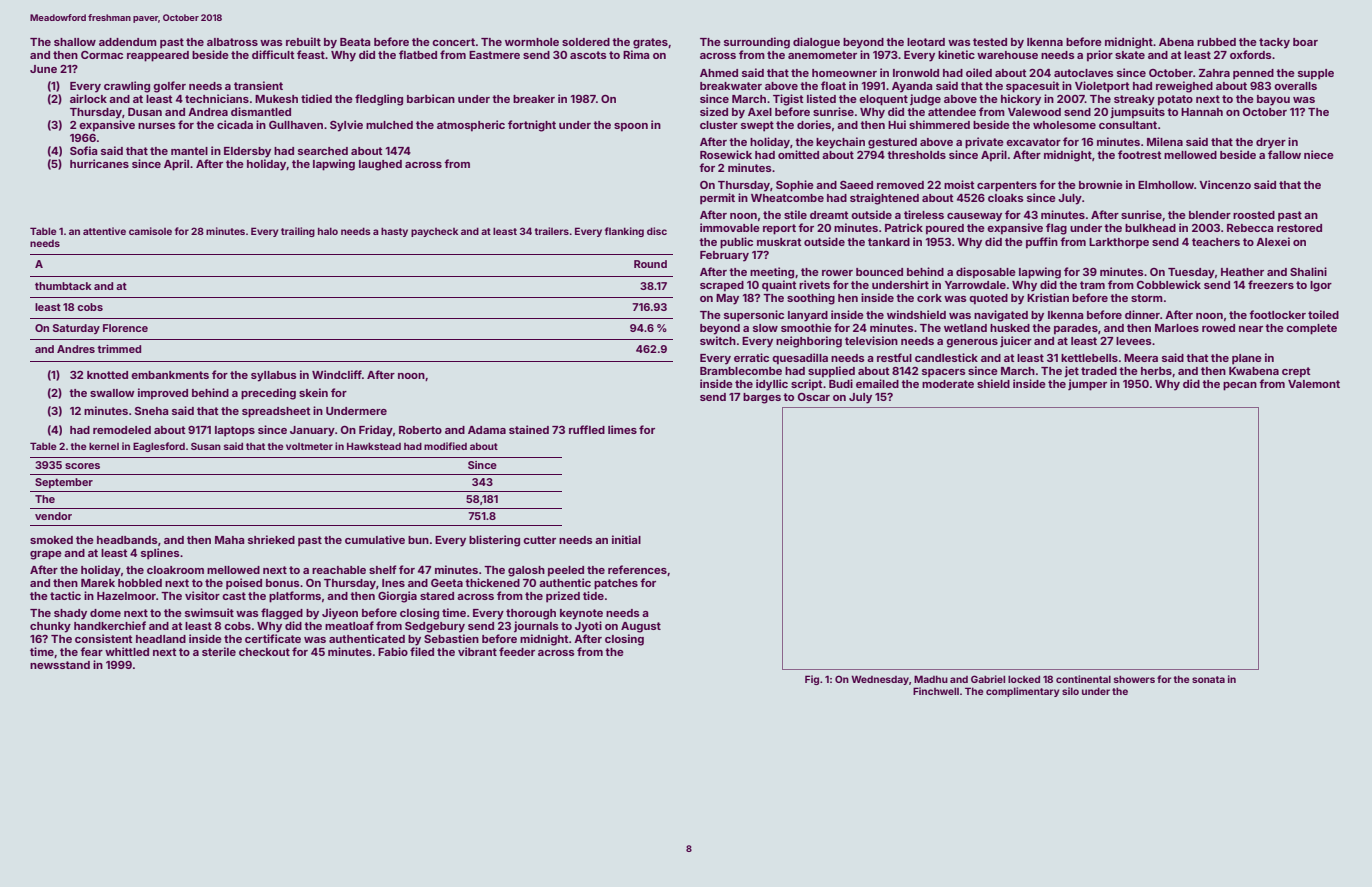 This screenshot has width=1372, height=887. I want to click on tram, so click(1092, 285).
